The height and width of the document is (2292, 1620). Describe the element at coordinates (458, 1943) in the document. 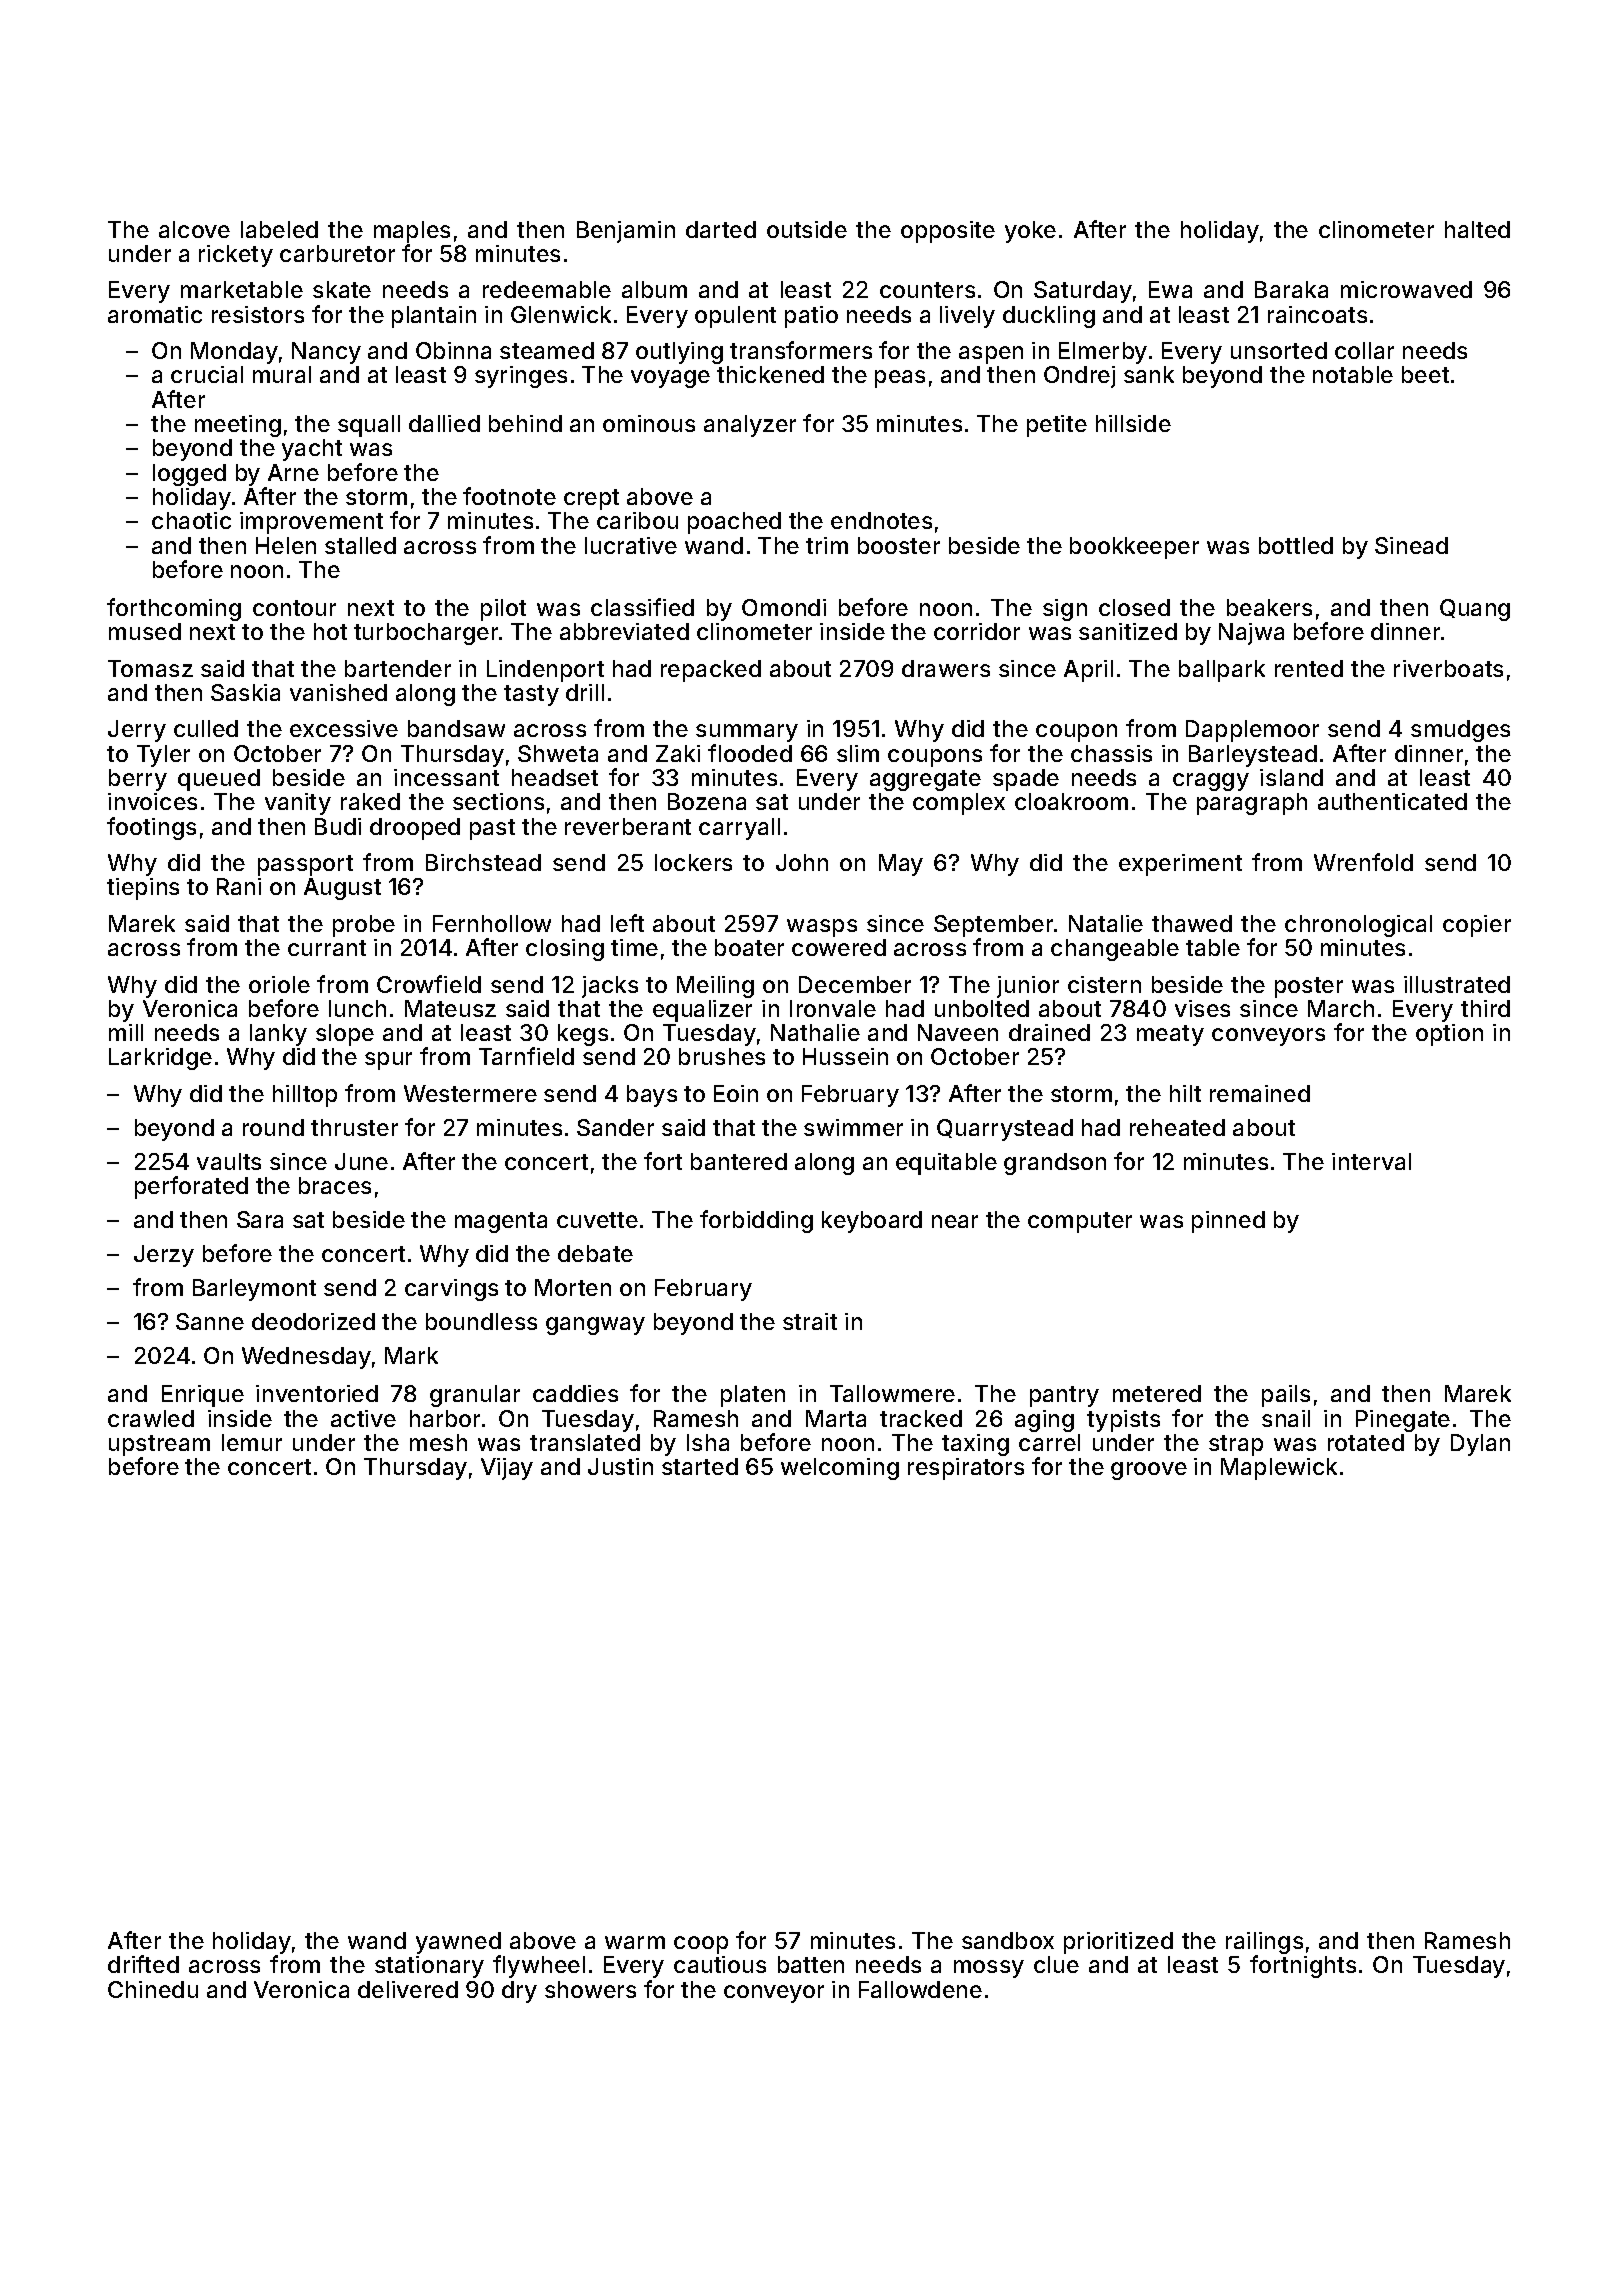

I see `yawned` at that location.
